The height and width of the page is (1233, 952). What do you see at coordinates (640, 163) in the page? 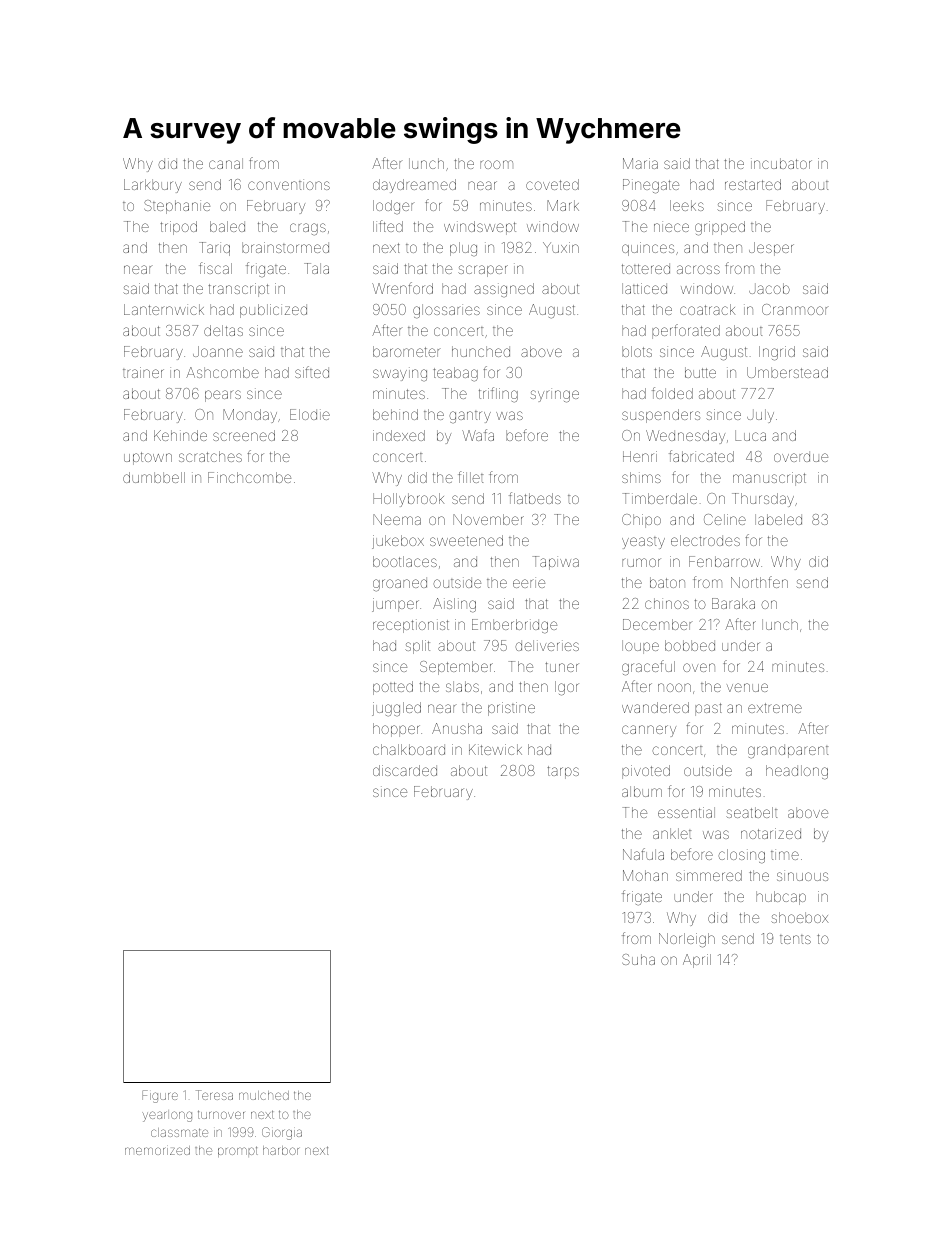
I see `Maria` at bounding box center [640, 163].
